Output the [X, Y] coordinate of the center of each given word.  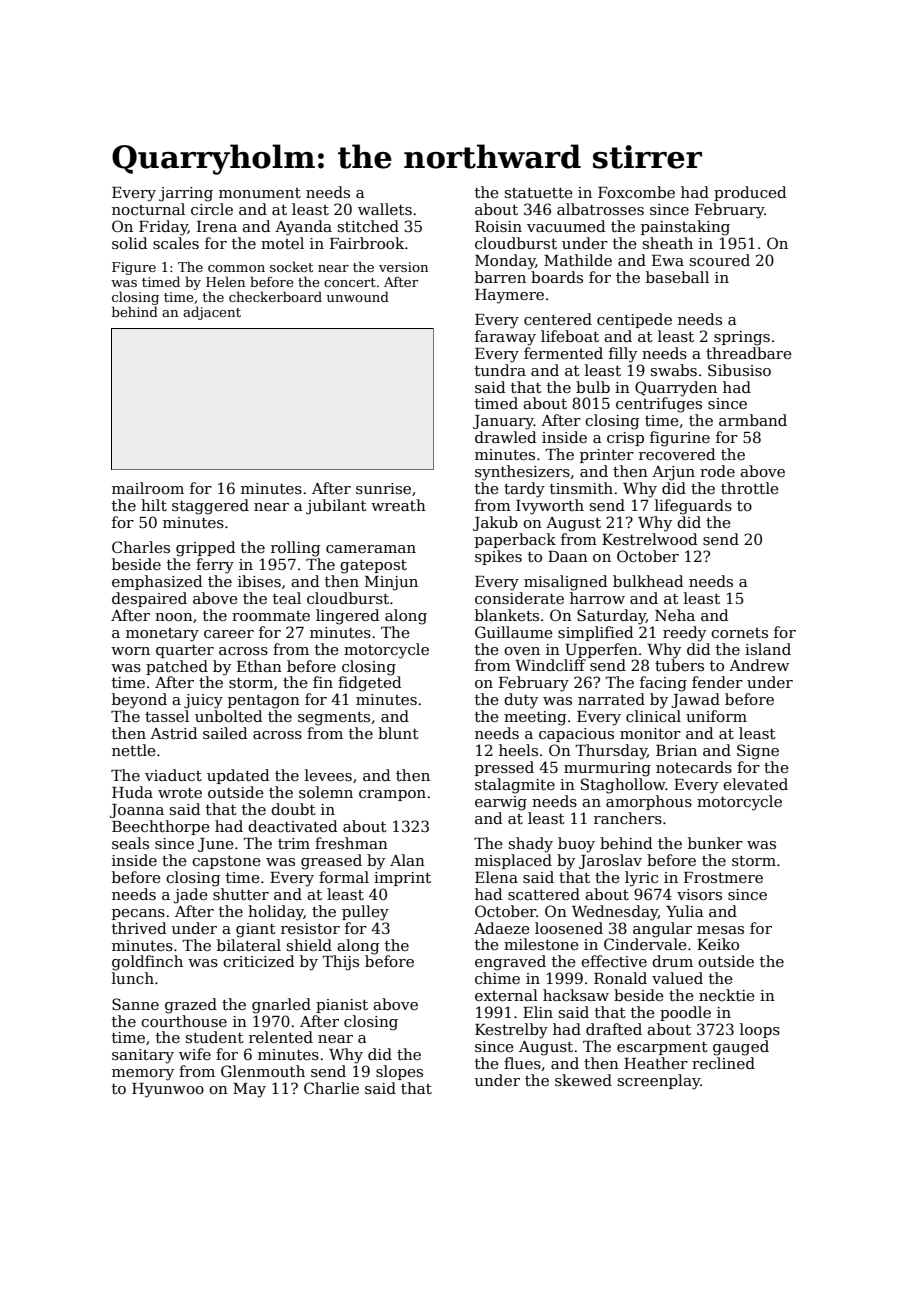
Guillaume [514, 632]
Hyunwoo [168, 1090]
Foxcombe [636, 192]
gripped [206, 549]
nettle [134, 750]
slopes [399, 1072]
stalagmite [515, 786]
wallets [385, 209]
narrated [611, 699]
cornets [739, 633]
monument [260, 193]
